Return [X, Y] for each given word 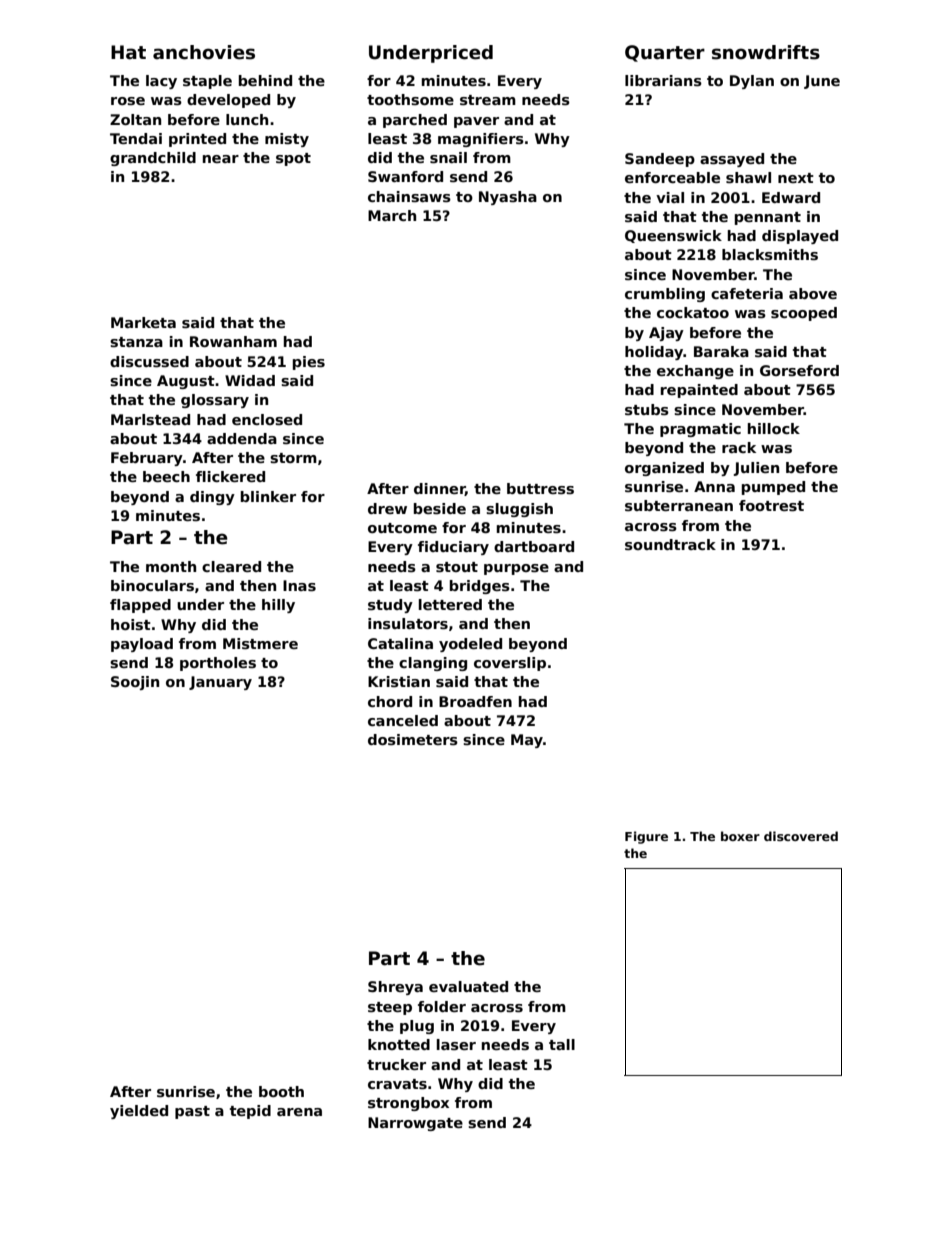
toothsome [410, 99]
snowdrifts [766, 52]
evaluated [468, 986]
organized [664, 469]
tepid [250, 1112]
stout [457, 567]
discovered [801, 836]
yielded [139, 1112]
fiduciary [453, 548]
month [171, 566]
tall [562, 1044]
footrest [771, 505]
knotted [399, 1044]
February [147, 459]
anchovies [204, 52]
